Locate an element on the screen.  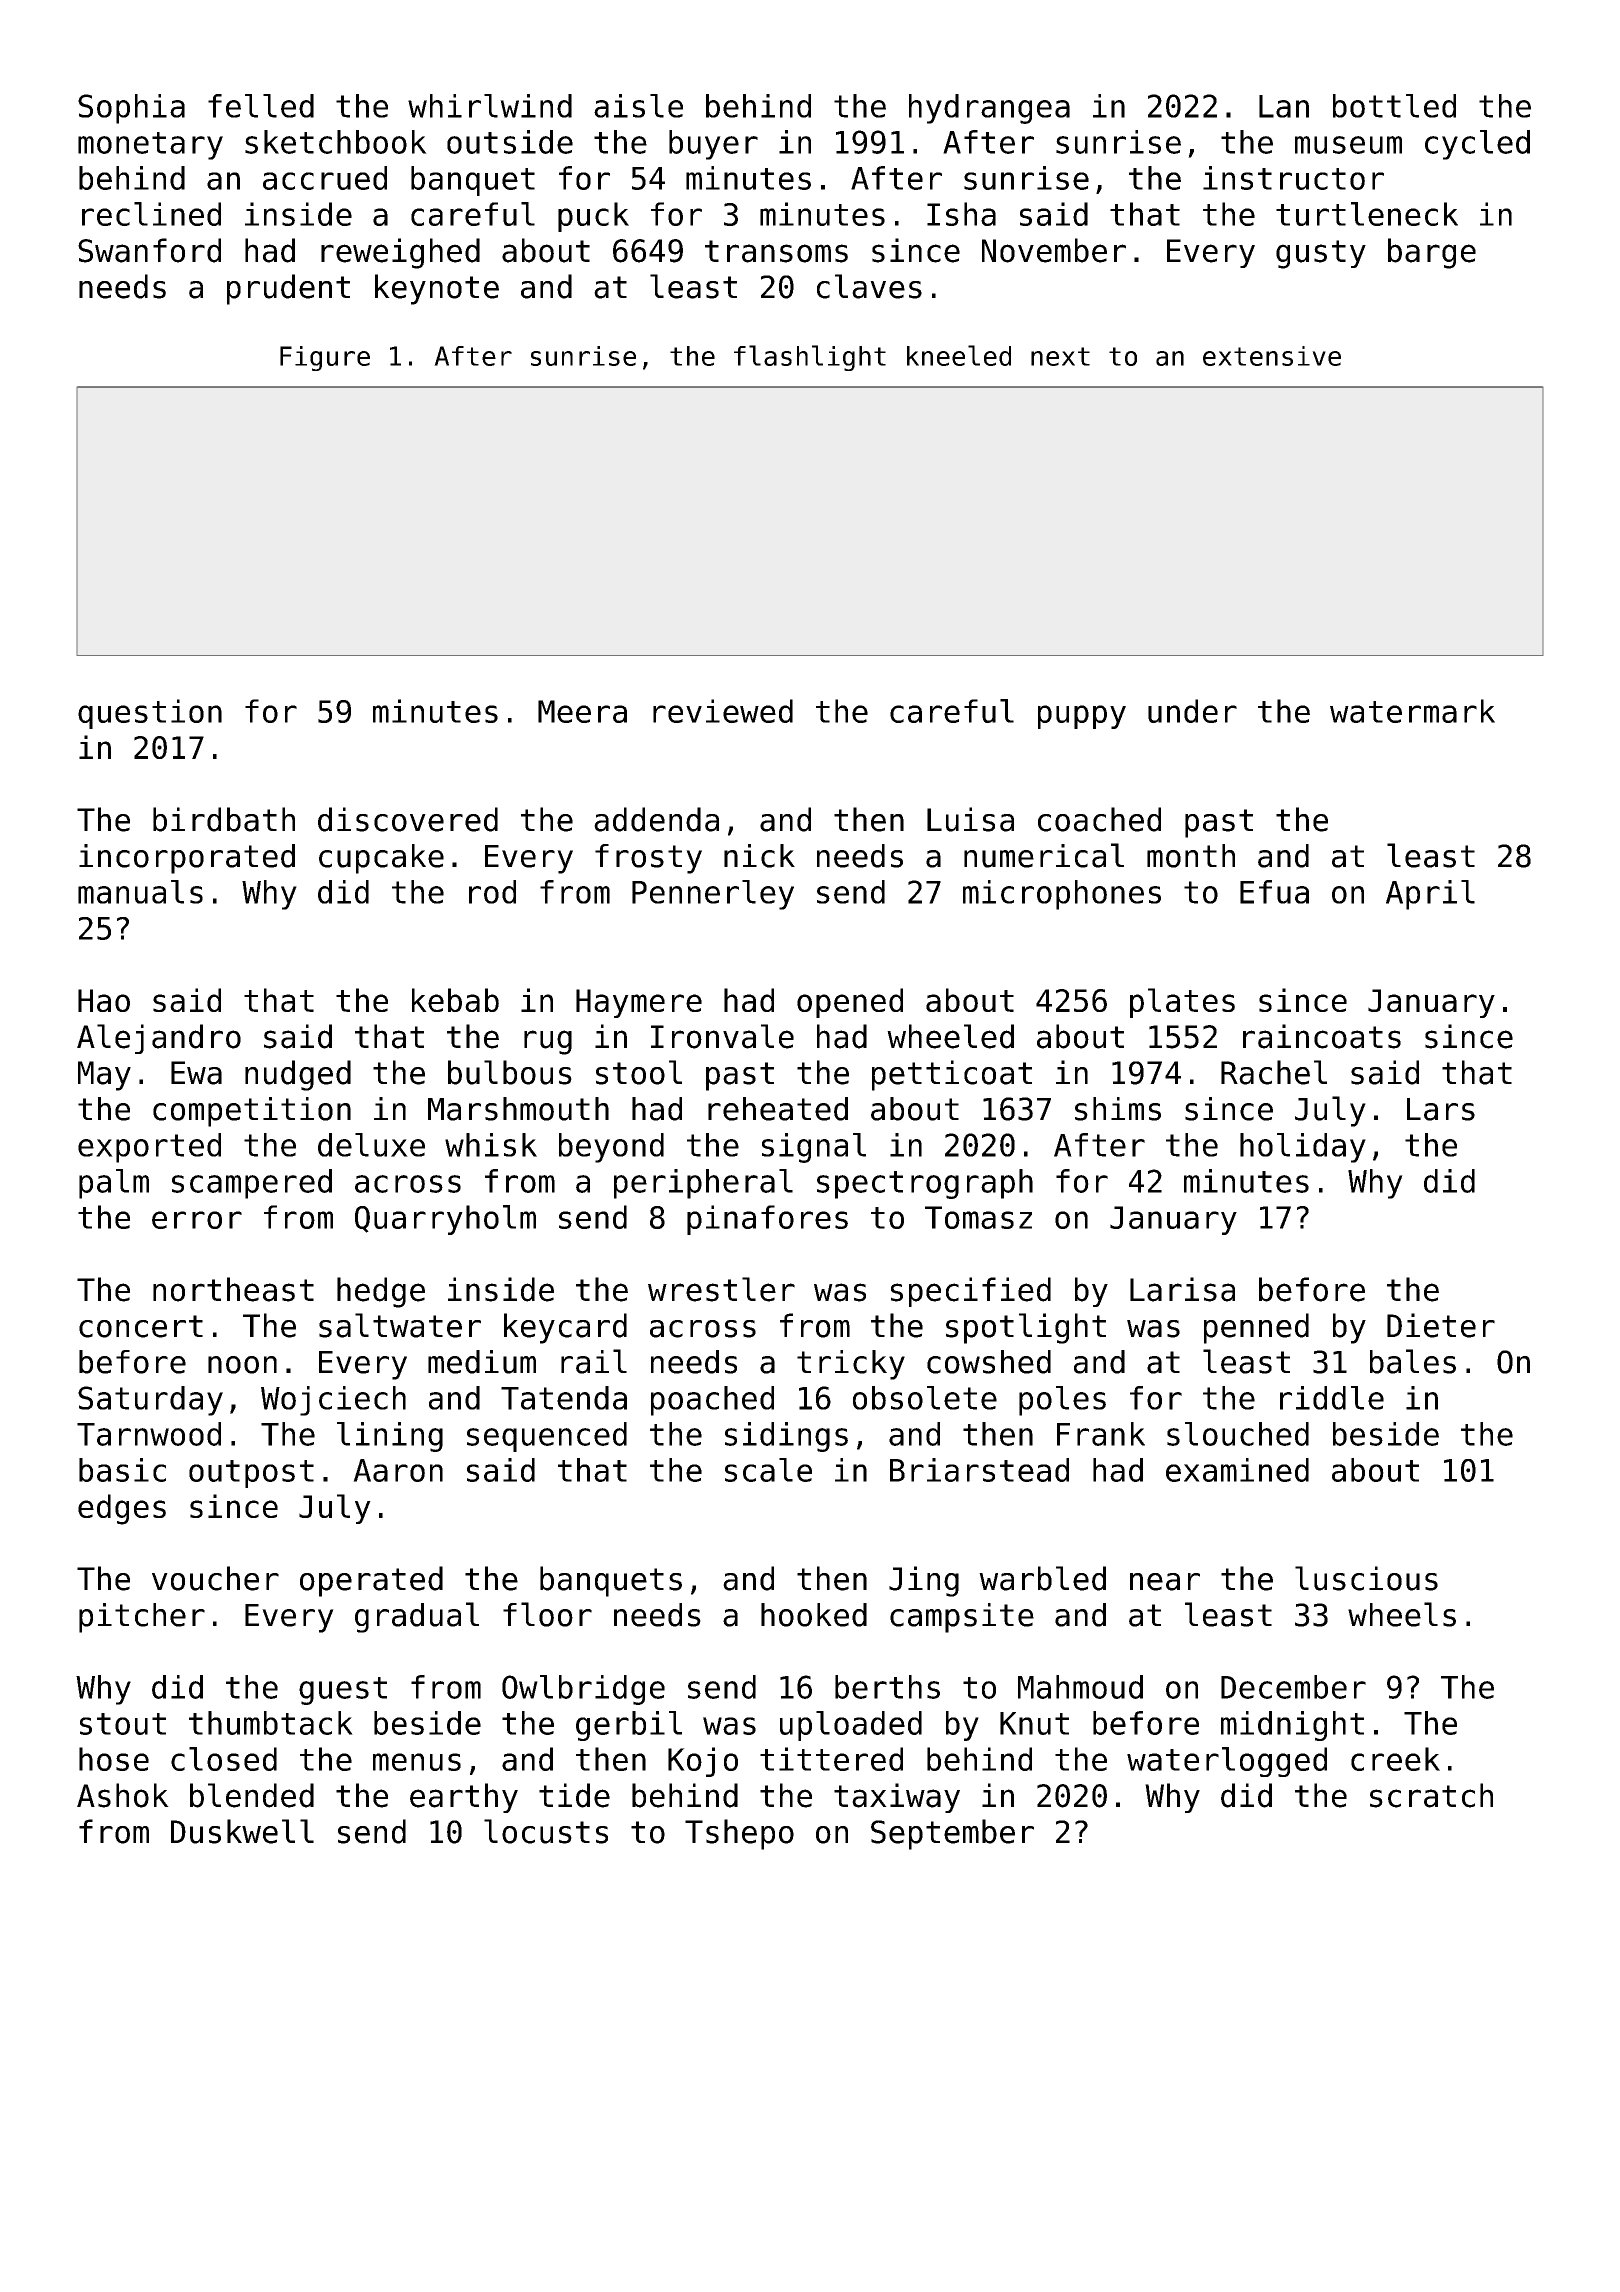
watermark is located at coordinates (1412, 711).
